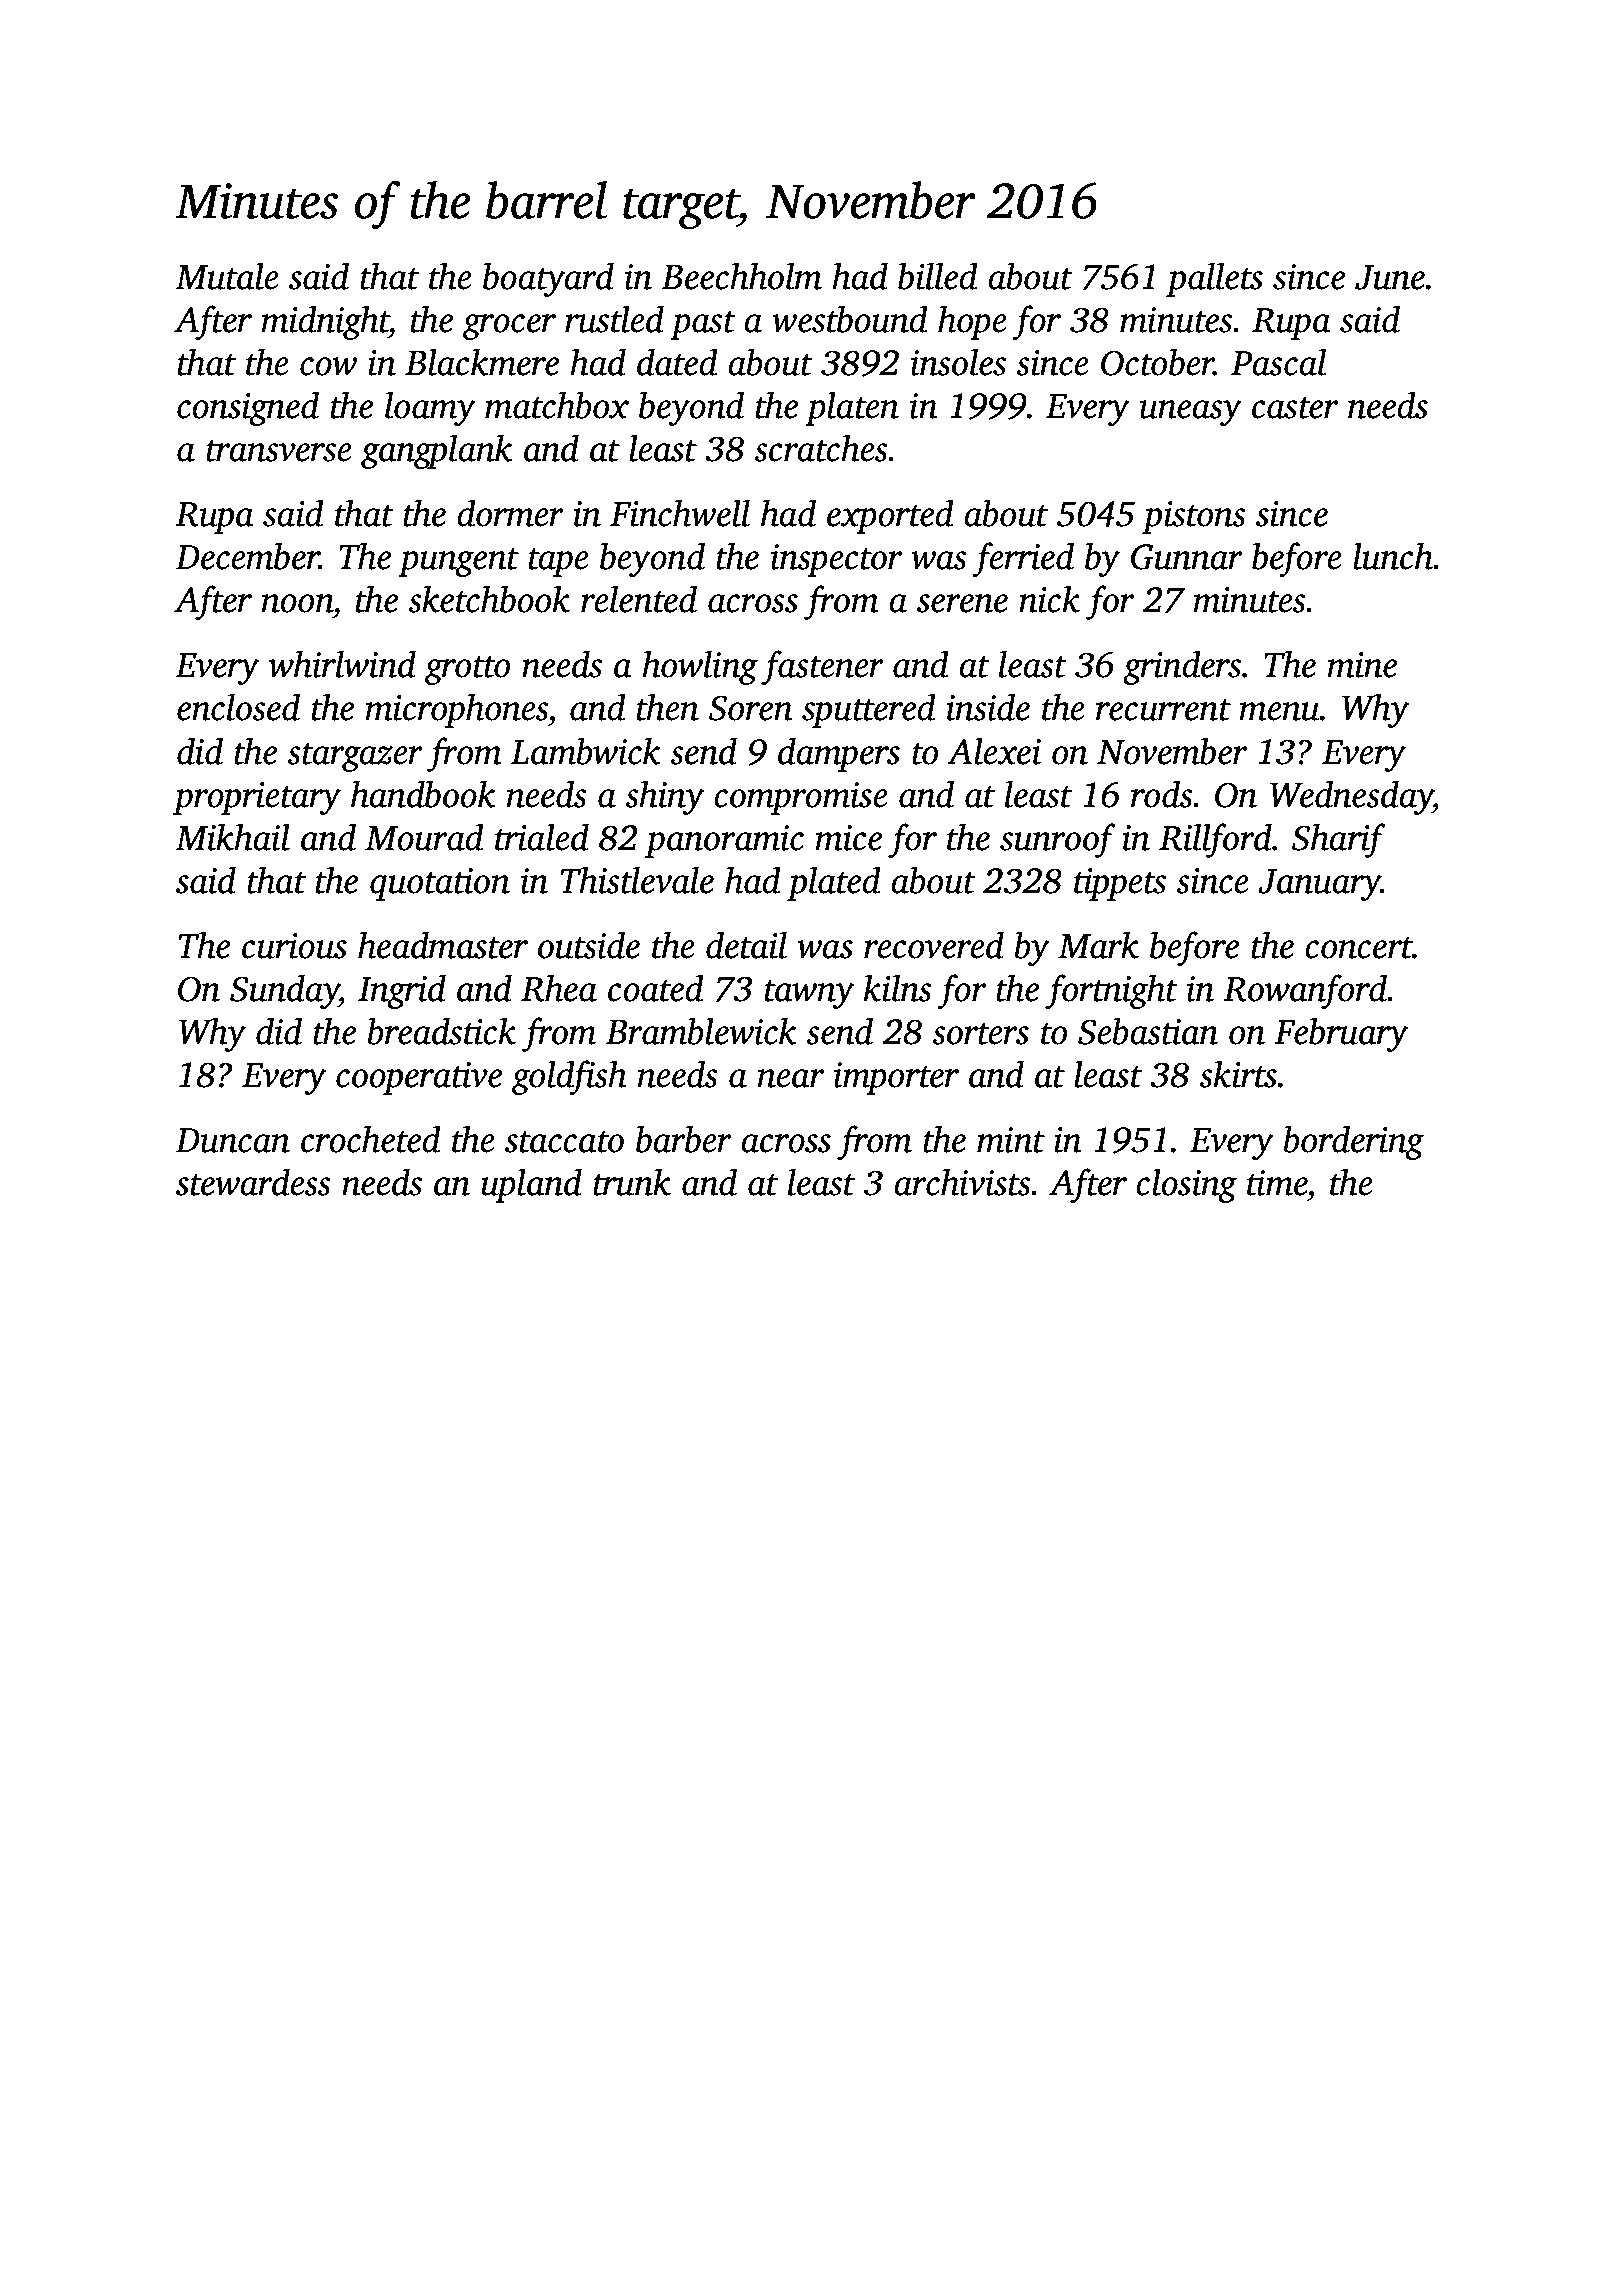  I want to click on Sharif, so click(1339, 840).
